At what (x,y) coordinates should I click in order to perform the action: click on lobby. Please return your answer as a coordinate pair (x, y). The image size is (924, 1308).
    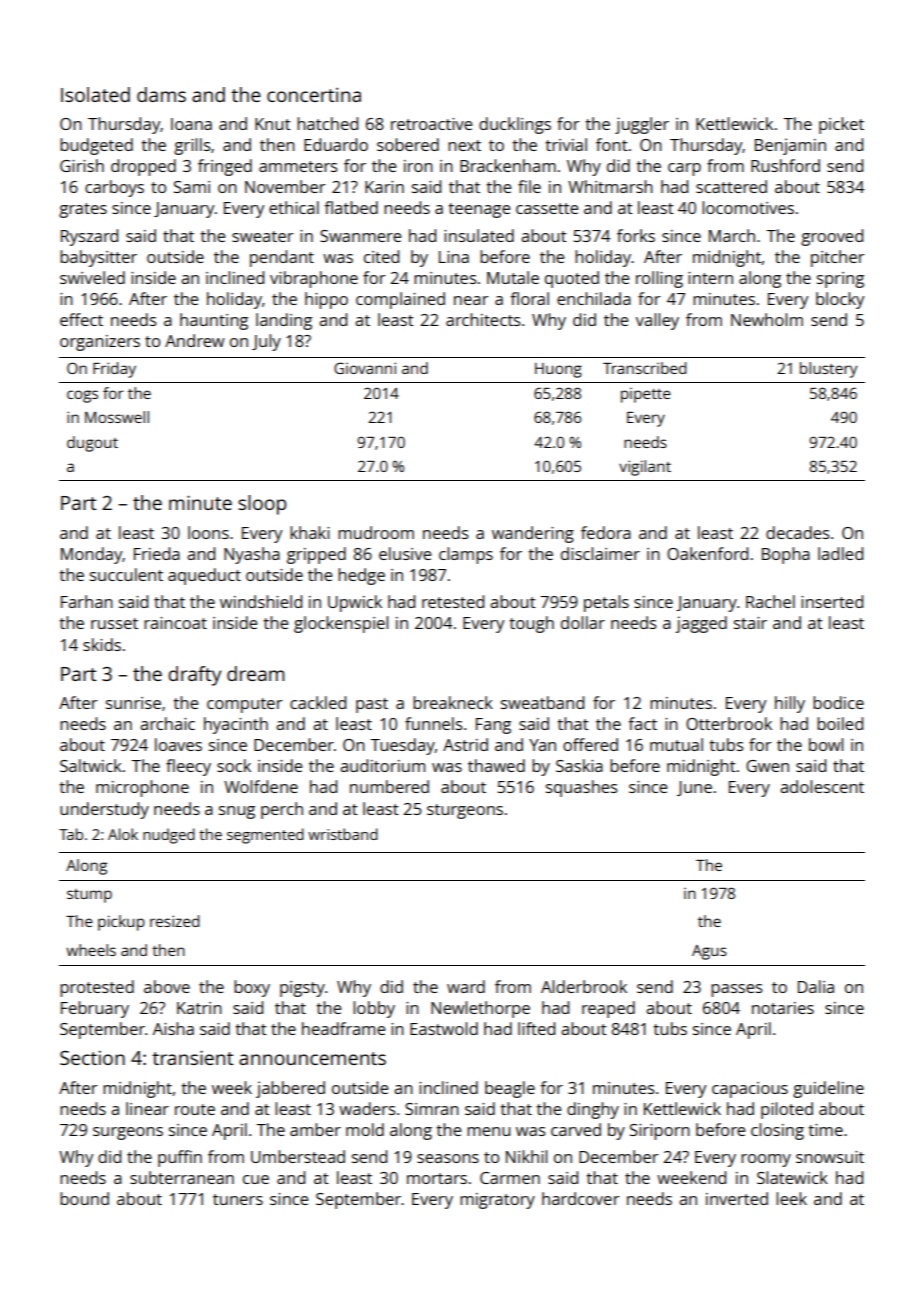
    Looking at the image, I should click on (374, 1009).
